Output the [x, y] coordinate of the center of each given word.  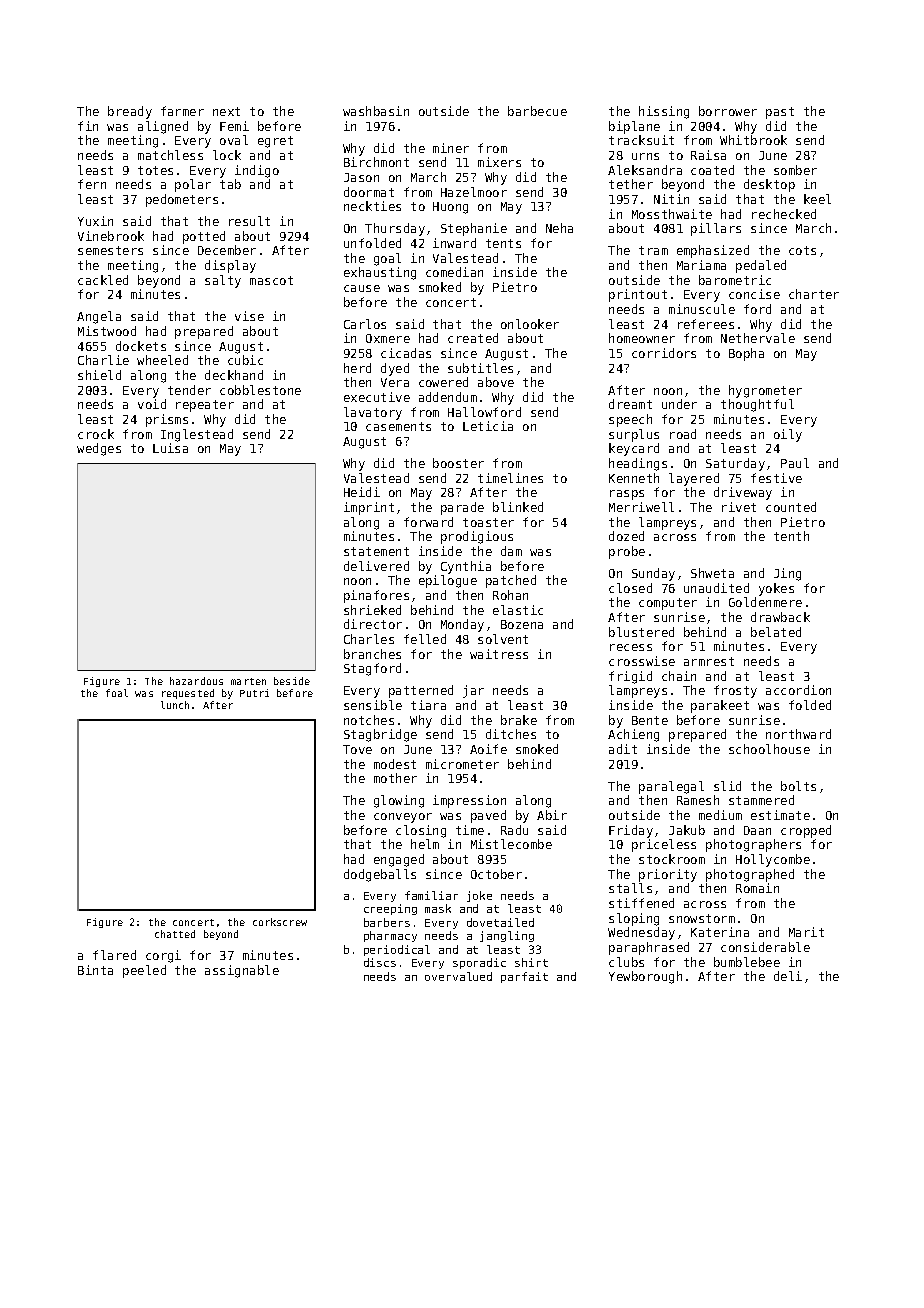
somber [795, 170]
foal [117, 693]
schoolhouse [769, 749]
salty [223, 281]
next [226, 111]
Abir [552, 815]
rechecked [784, 214]
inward [454, 243]
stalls [630, 888]
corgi [163, 956]
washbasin [376, 111]
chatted [175, 934]
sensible [373, 705]
